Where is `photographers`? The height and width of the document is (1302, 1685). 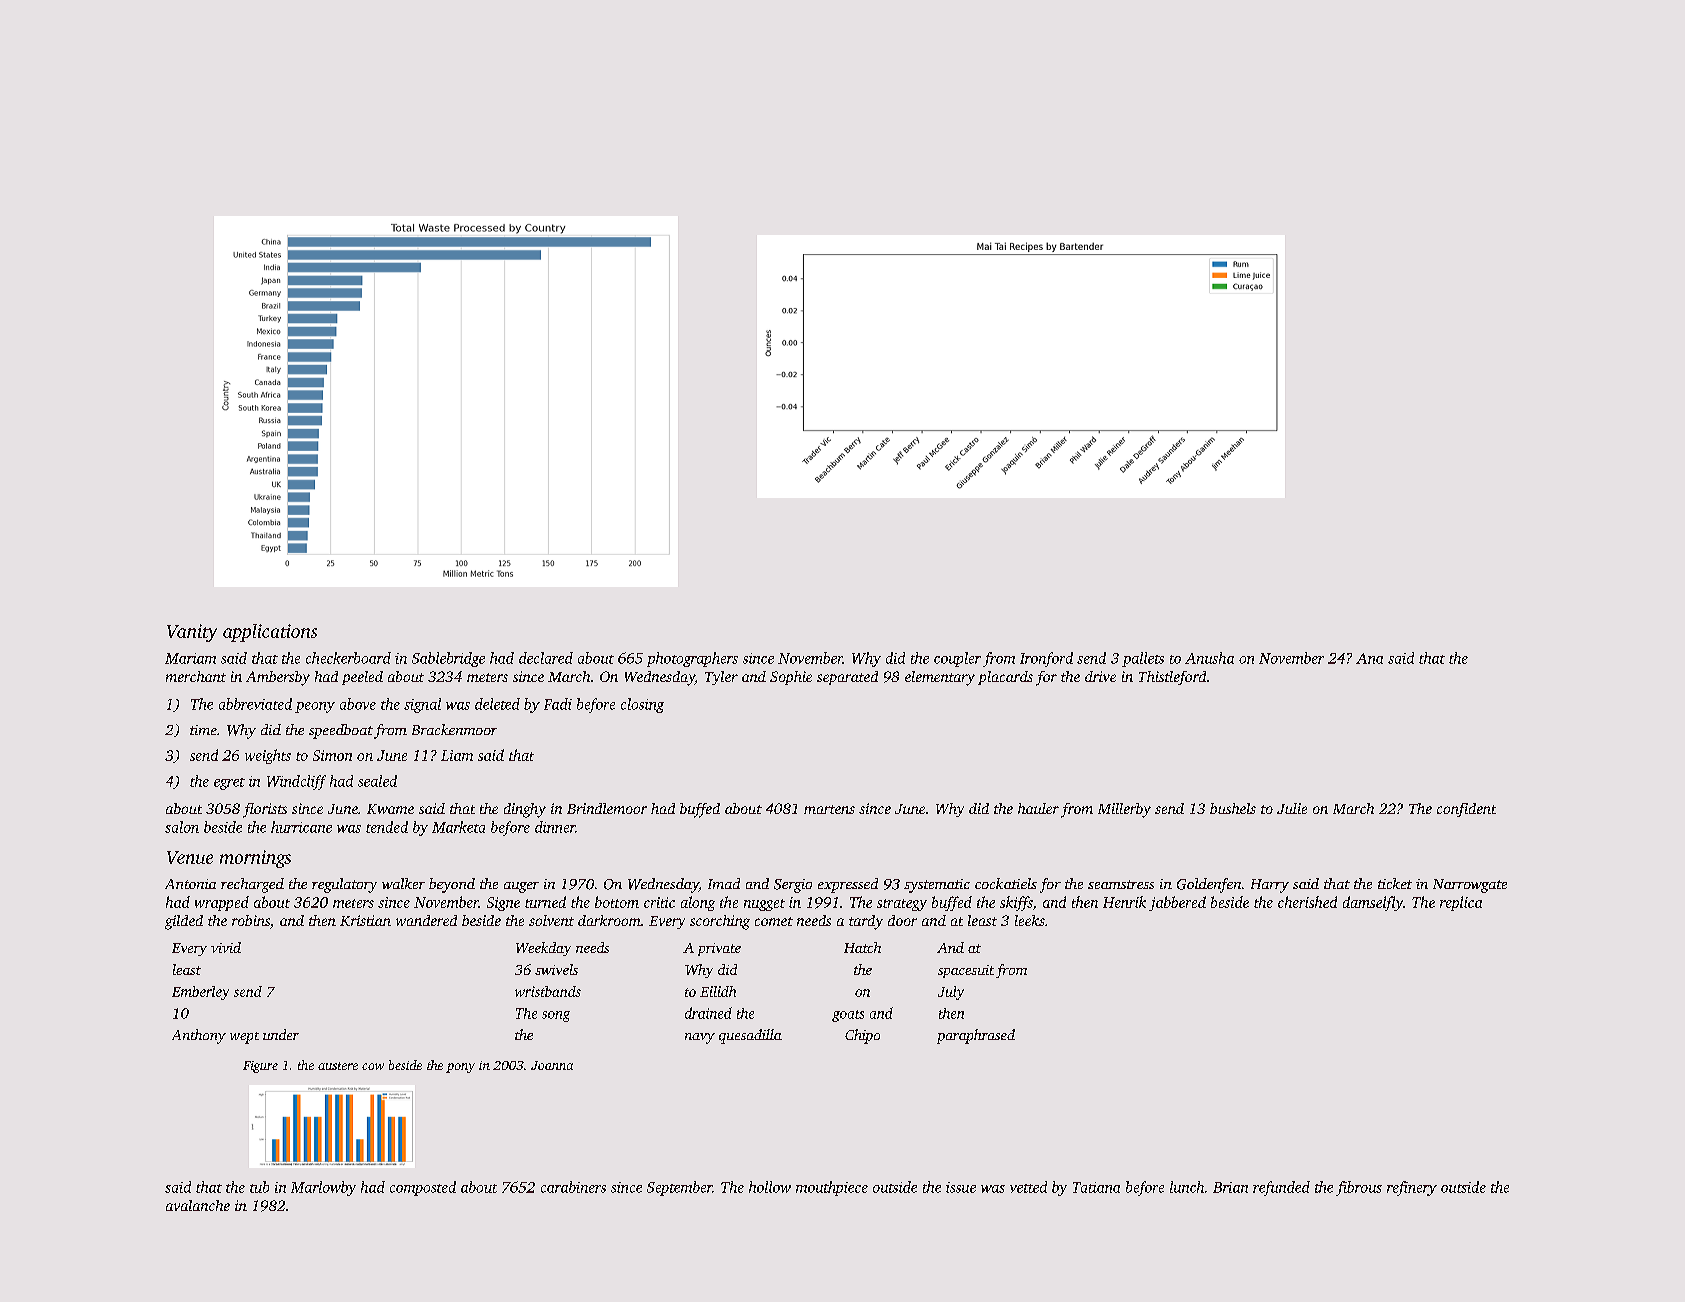
photographers is located at coordinates (692, 659).
